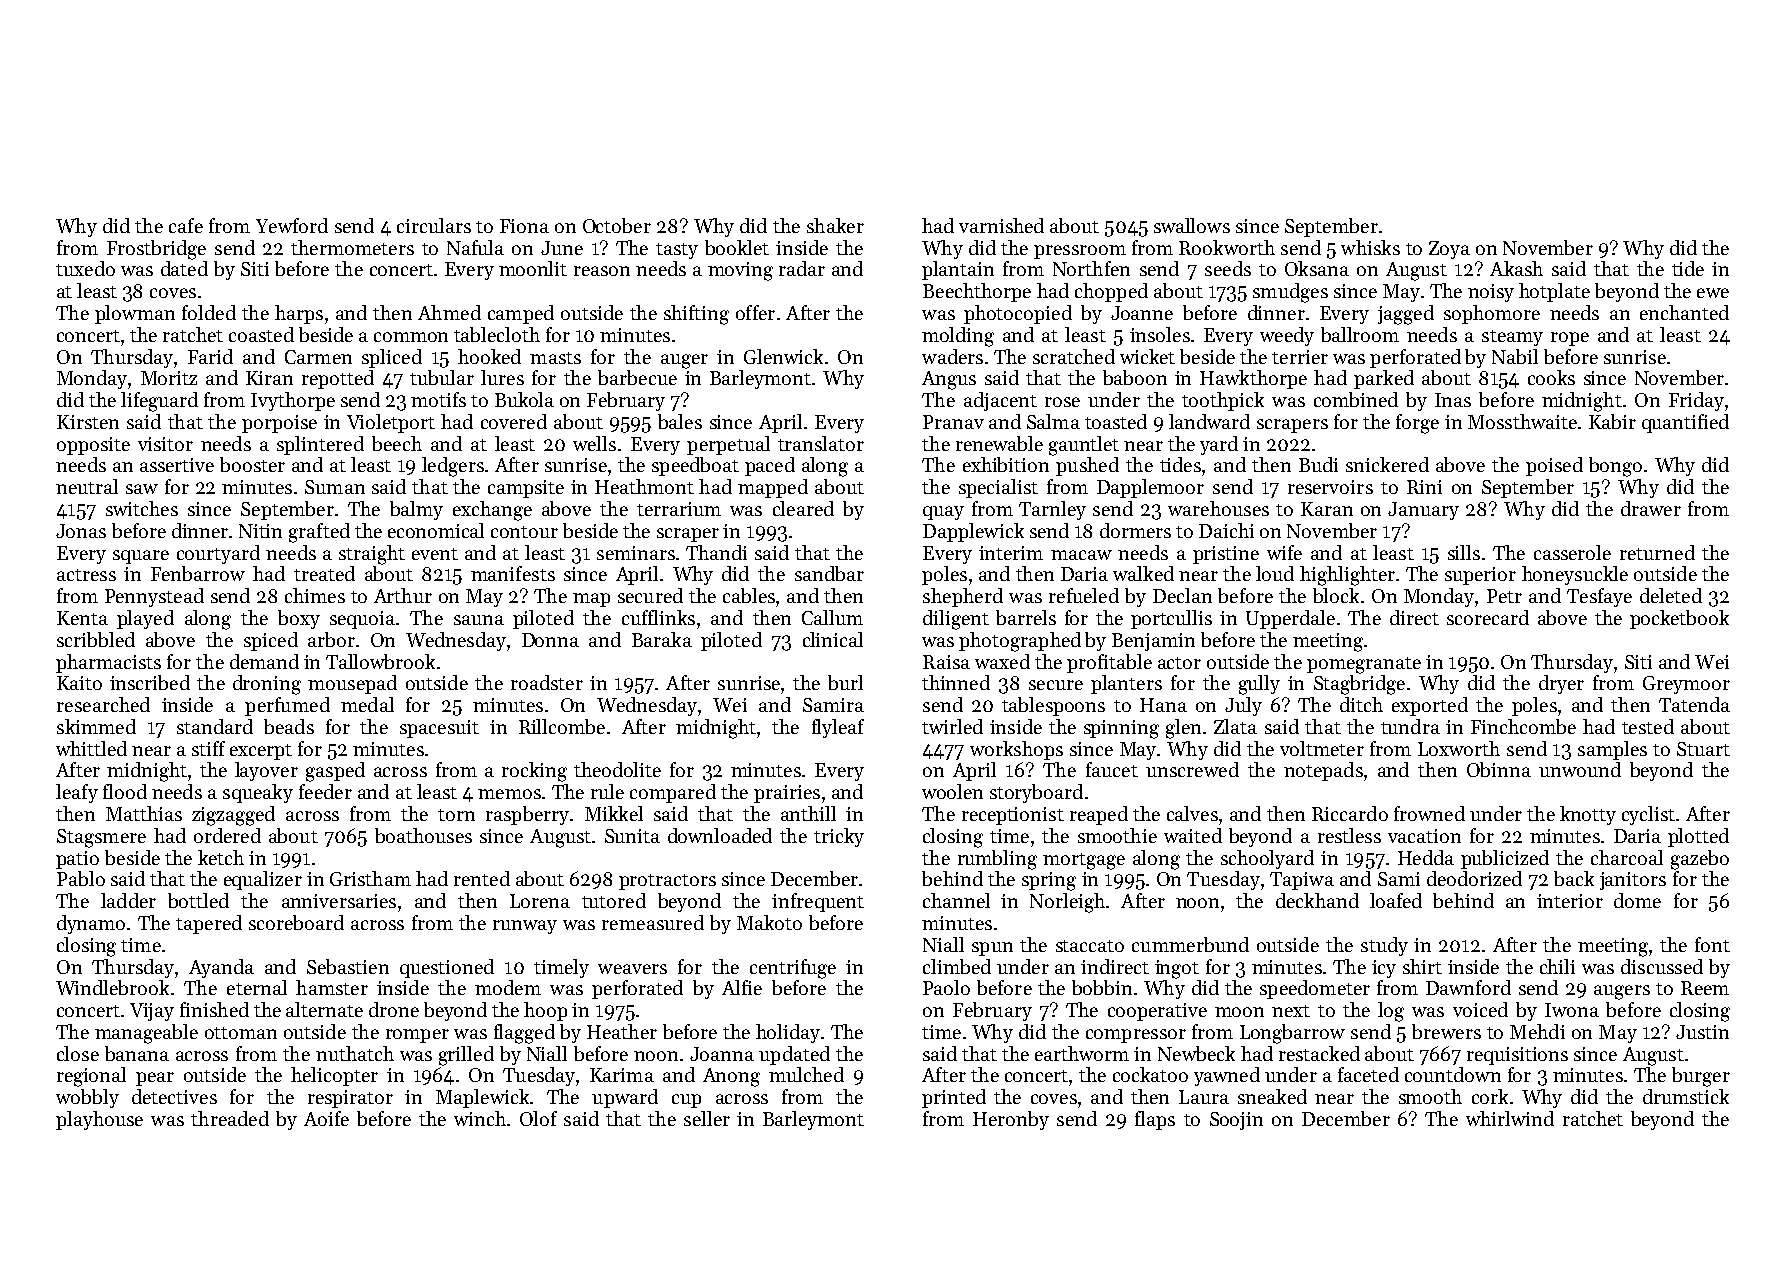 This image has width=1786, height=1263. I want to click on font, so click(1712, 944).
